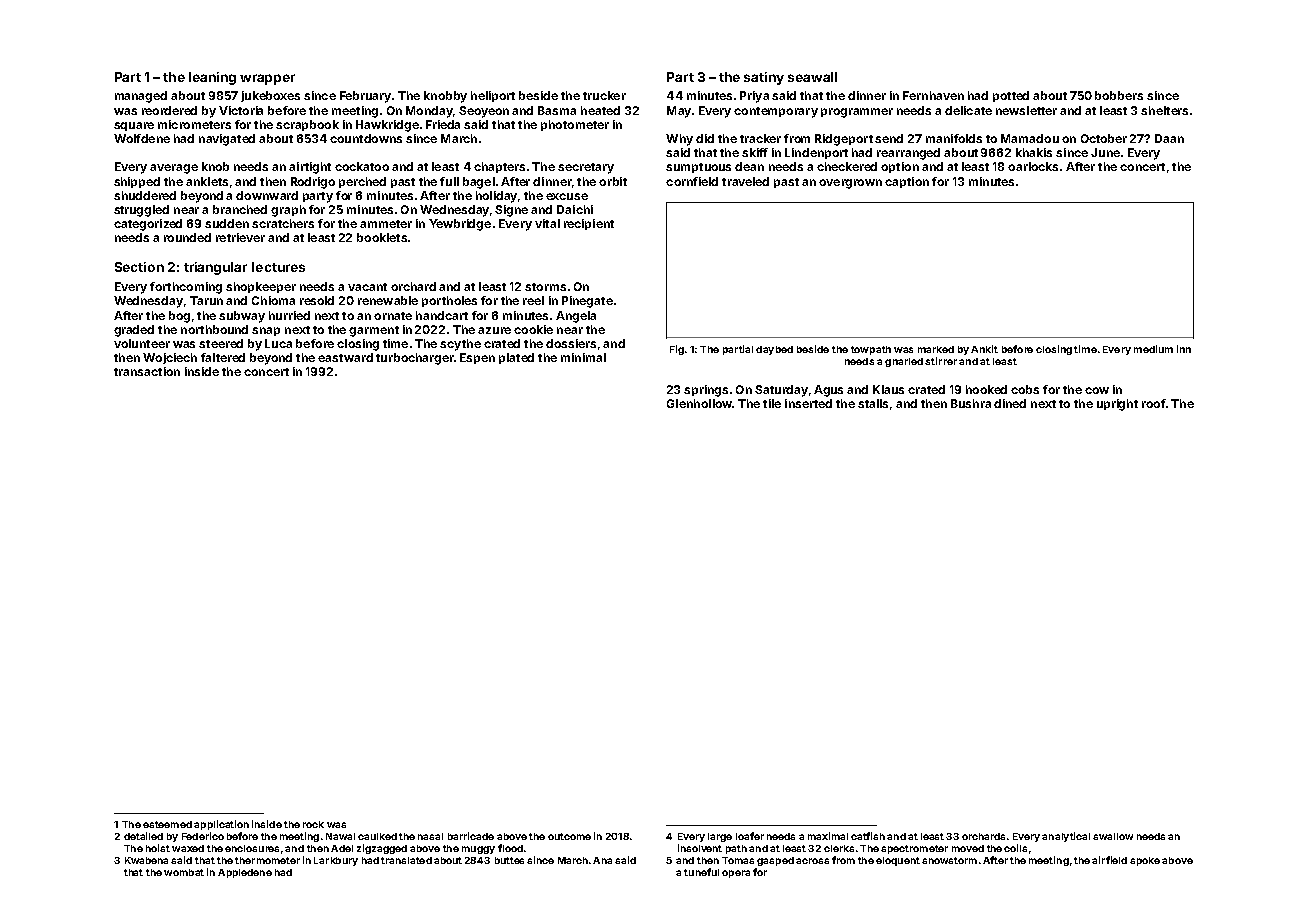 The width and height of the document is (1308, 924). I want to click on tile, so click(772, 403).
